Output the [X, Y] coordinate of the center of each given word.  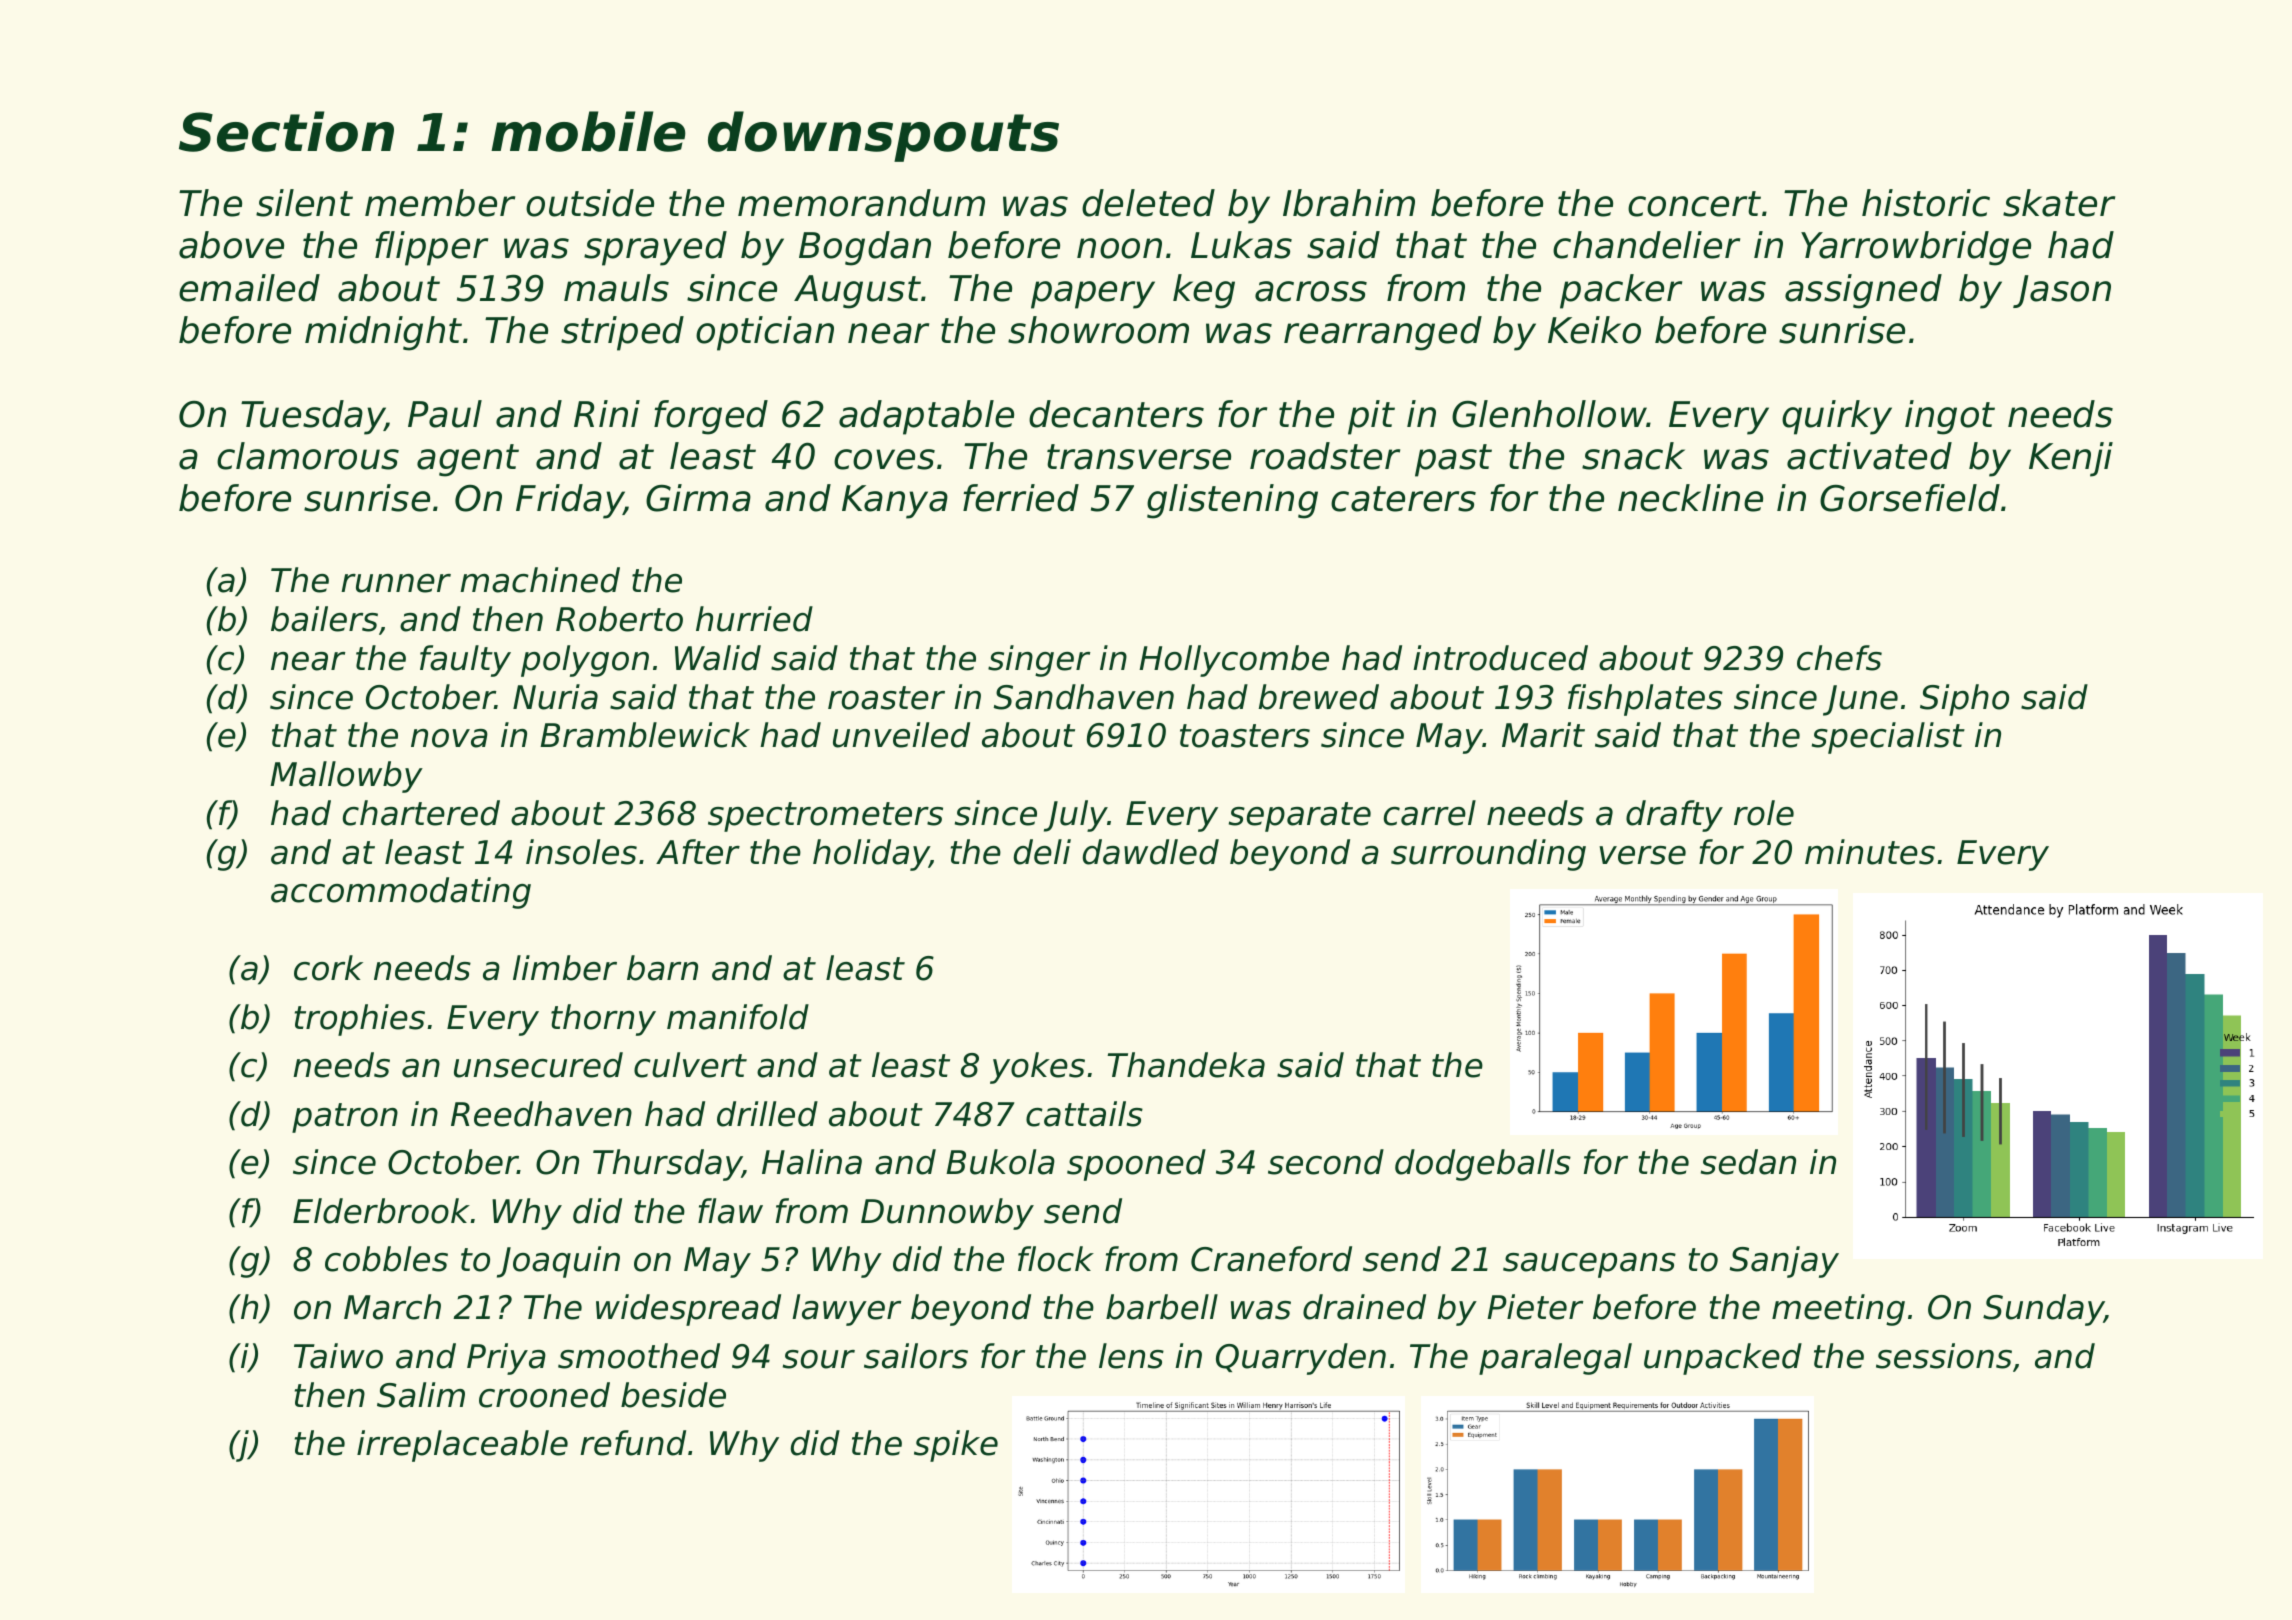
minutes [1870, 852]
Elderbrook [381, 1211]
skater [2059, 203]
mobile [588, 131]
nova [449, 738]
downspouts [883, 136]
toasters [1245, 736]
